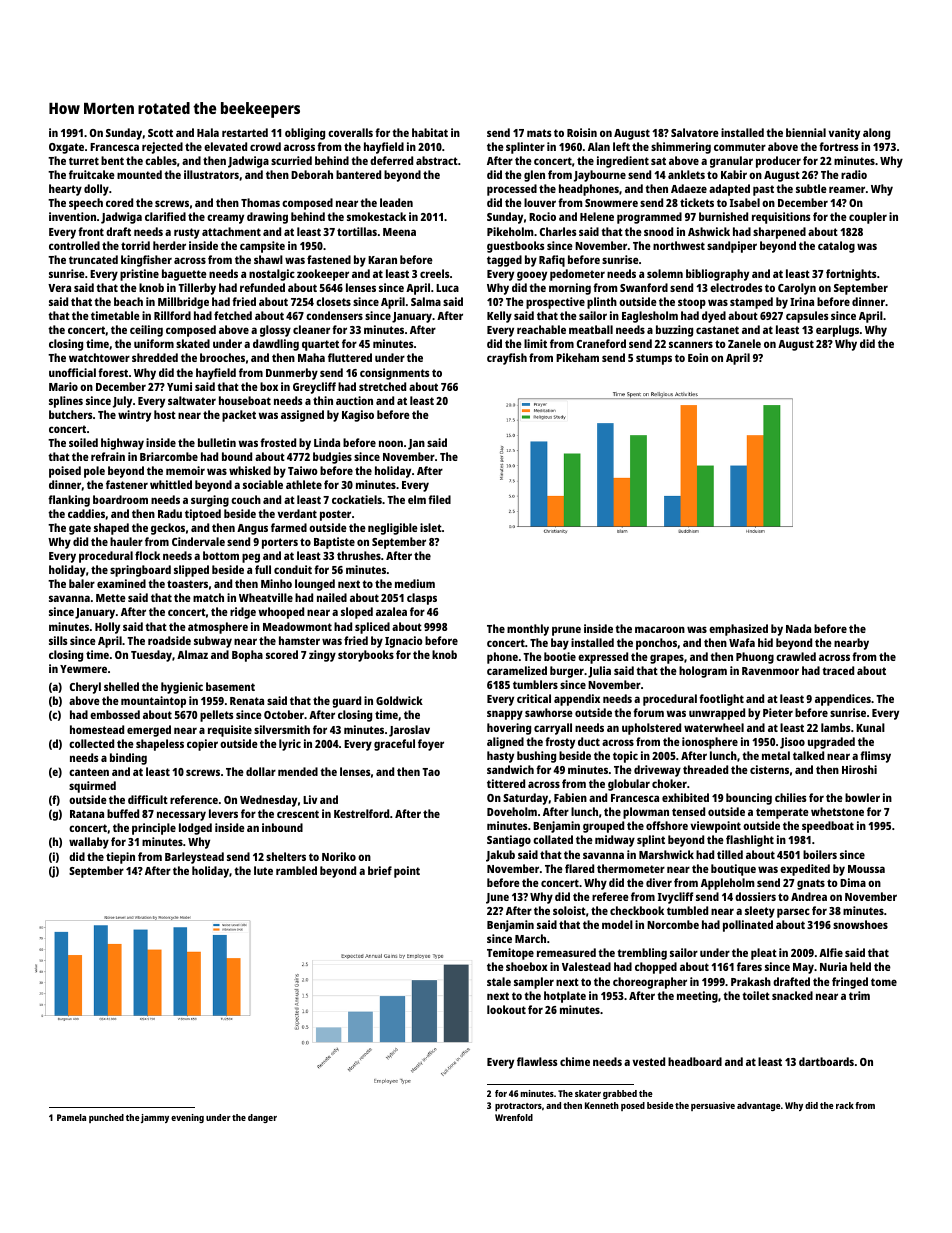 This page has height=1233, width=952. What do you see at coordinates (837, 331) in the page?
I see `earplugs` at bounding box center [837, 331].
